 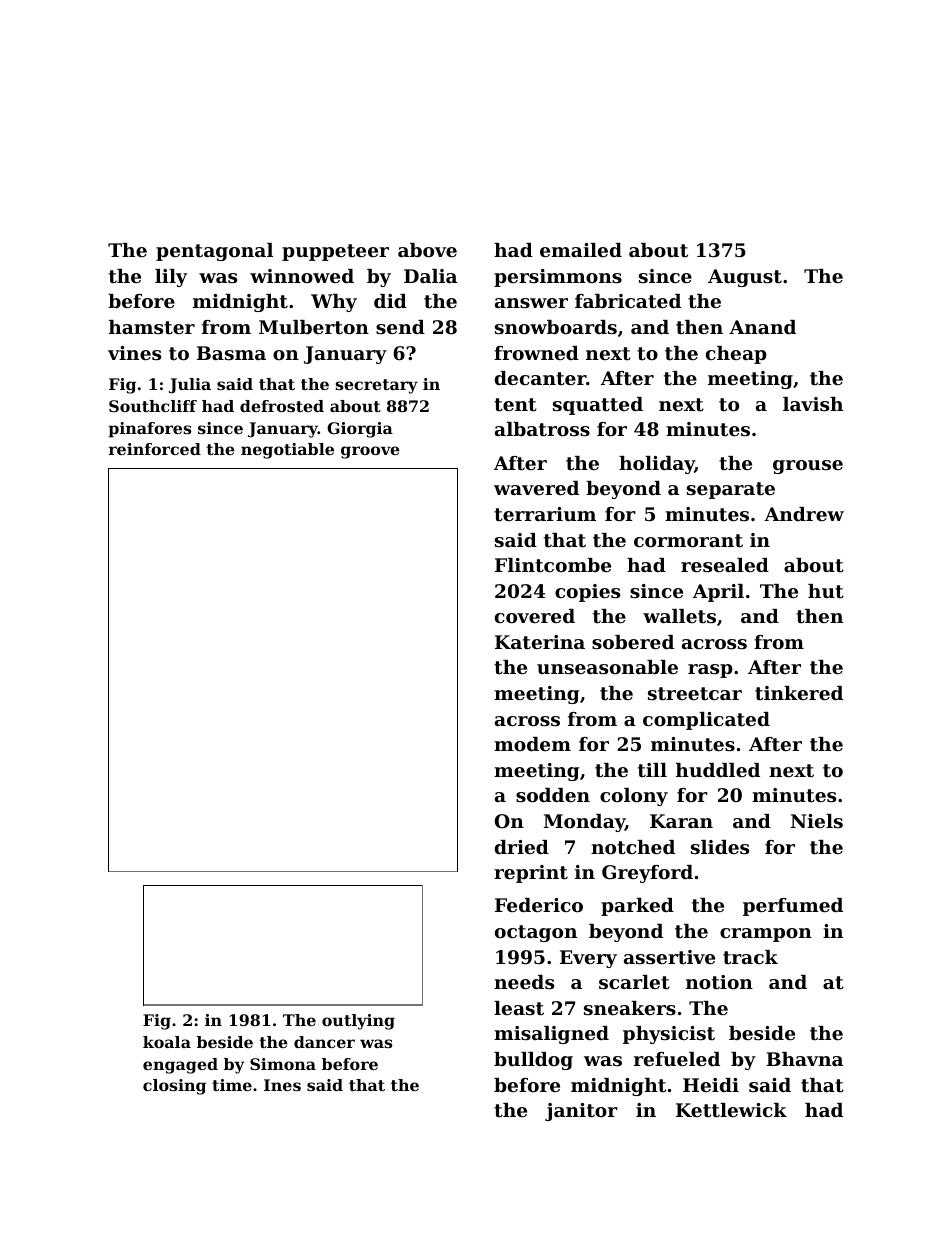 I want to click on above, so click(x=427, y=250).
